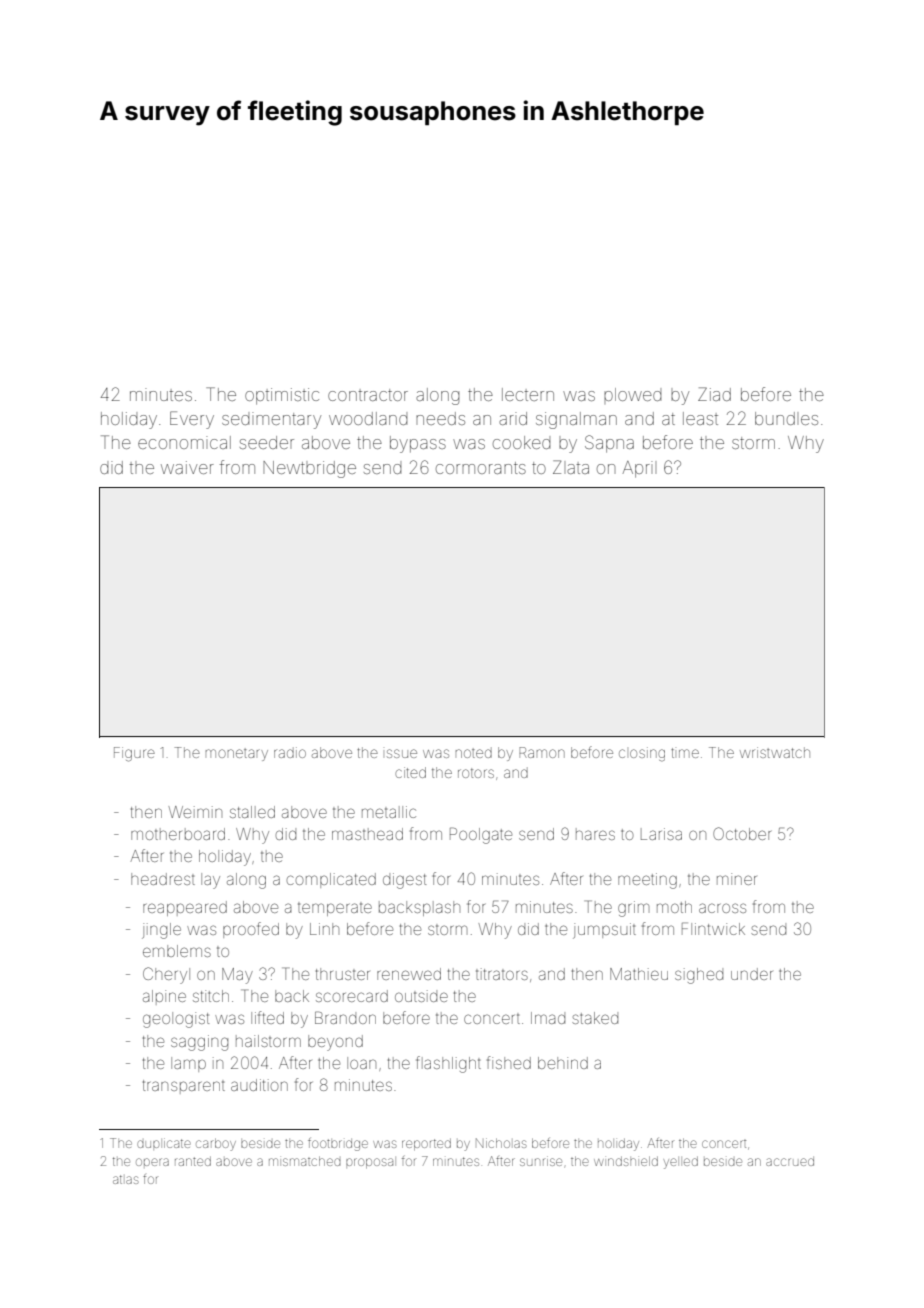 This screenshot has width=924, height=1308. What do you see at coordinates (368, 395) in the screenshot?
I see `contractor` at bounding box center [368, 395].
